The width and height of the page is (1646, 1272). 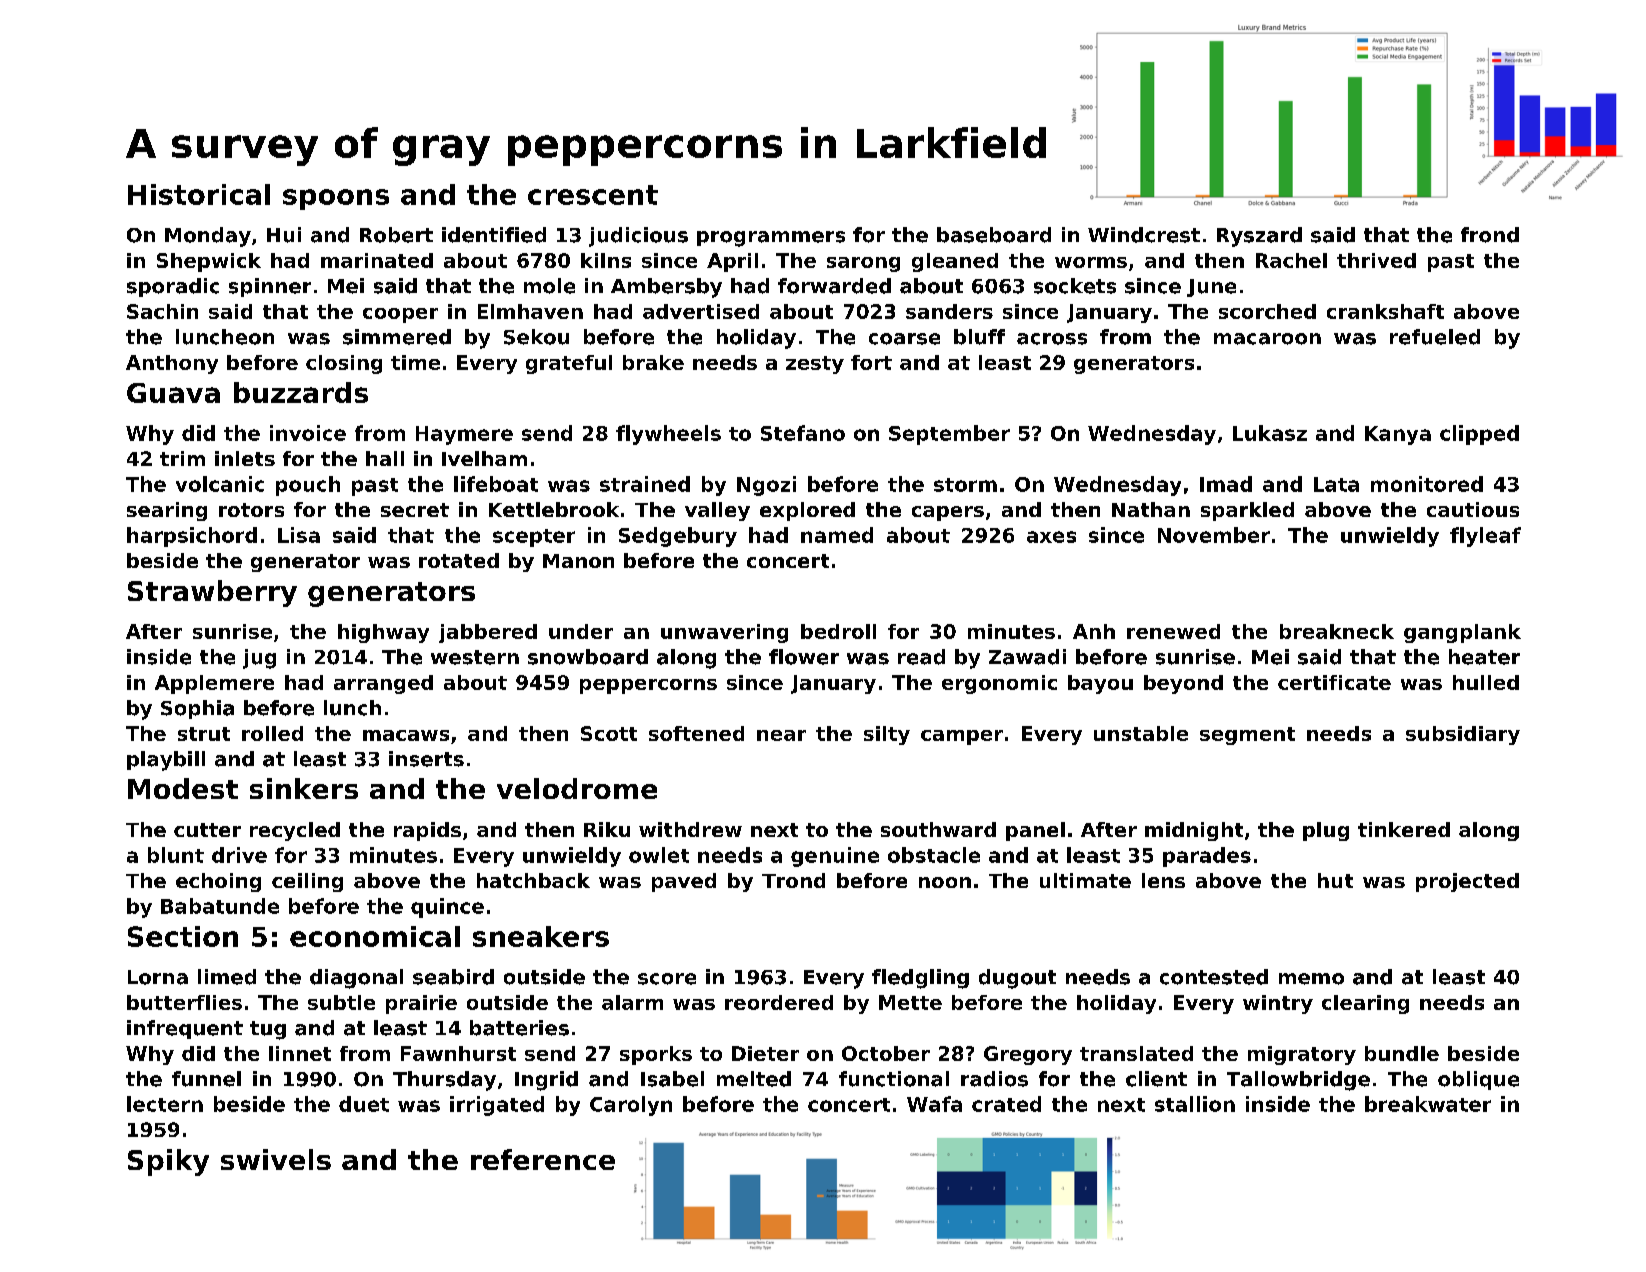 What do you see at coordinates (184, 1002) in the page?
I see `butterflies` at bounding box center [184, 1002].
